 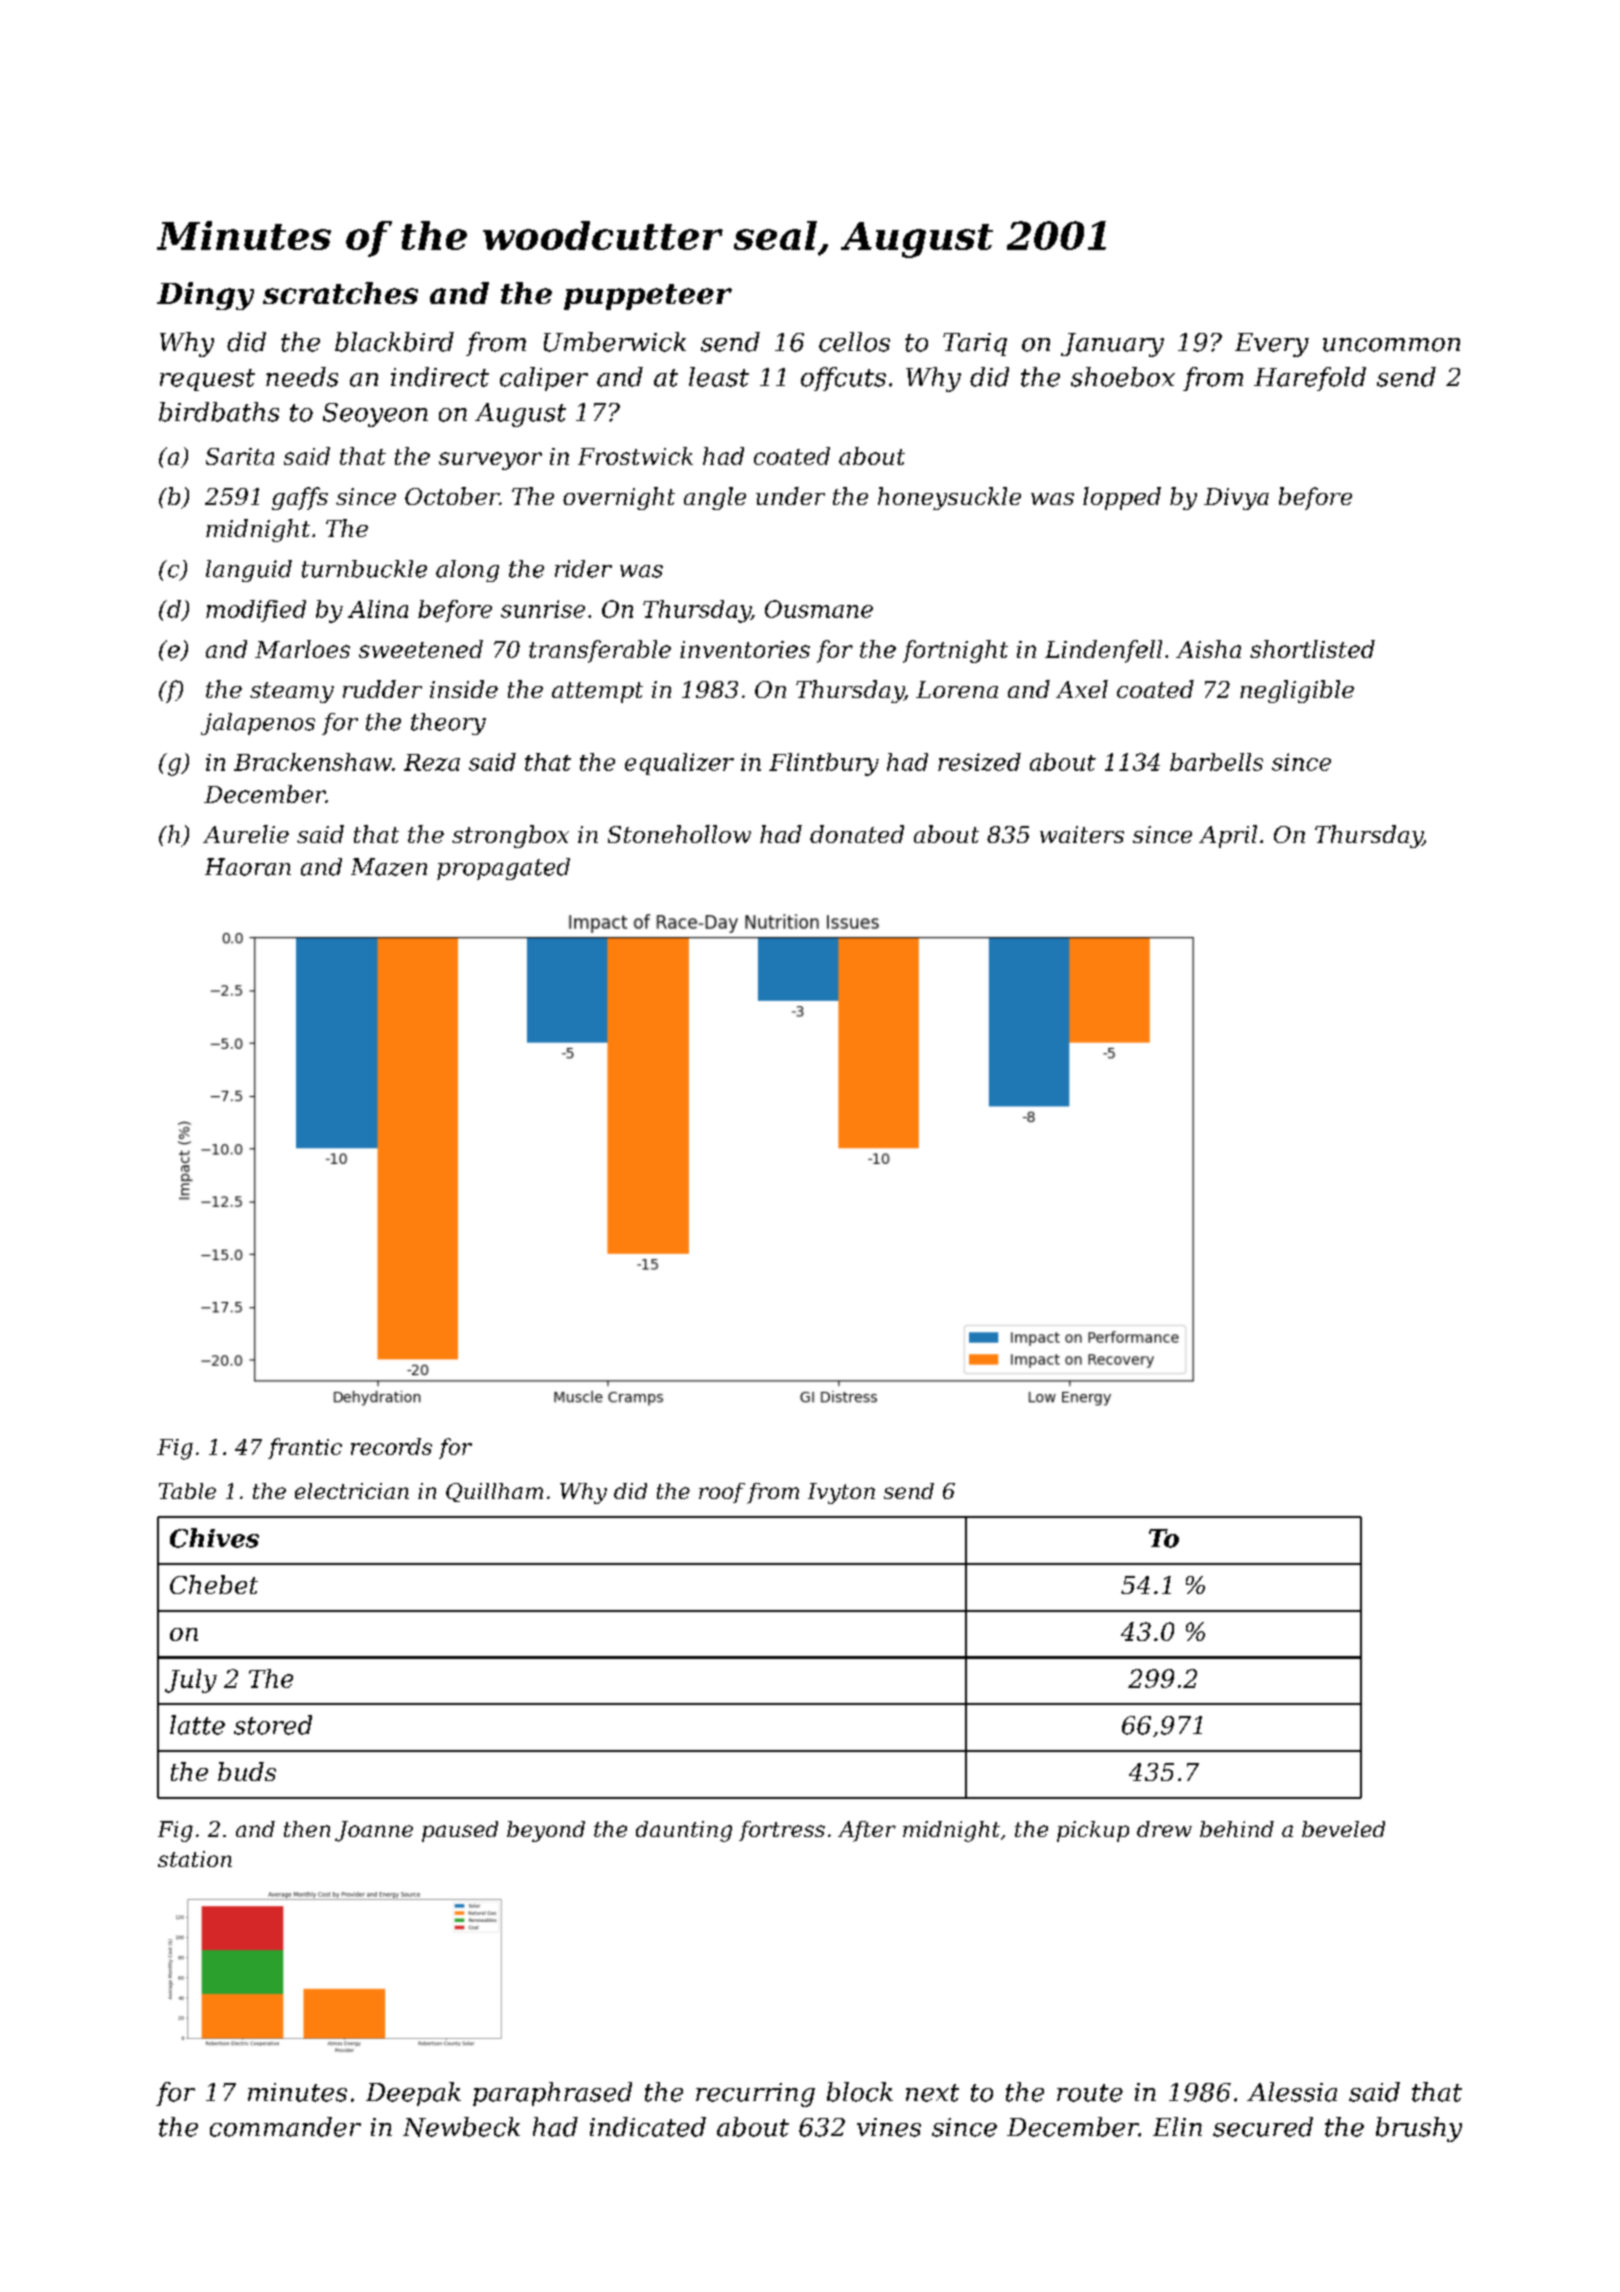 What do you see at coordinates (841, 1493) in the image?
I see `Ivyton` at bounding box center [841, 1493].
